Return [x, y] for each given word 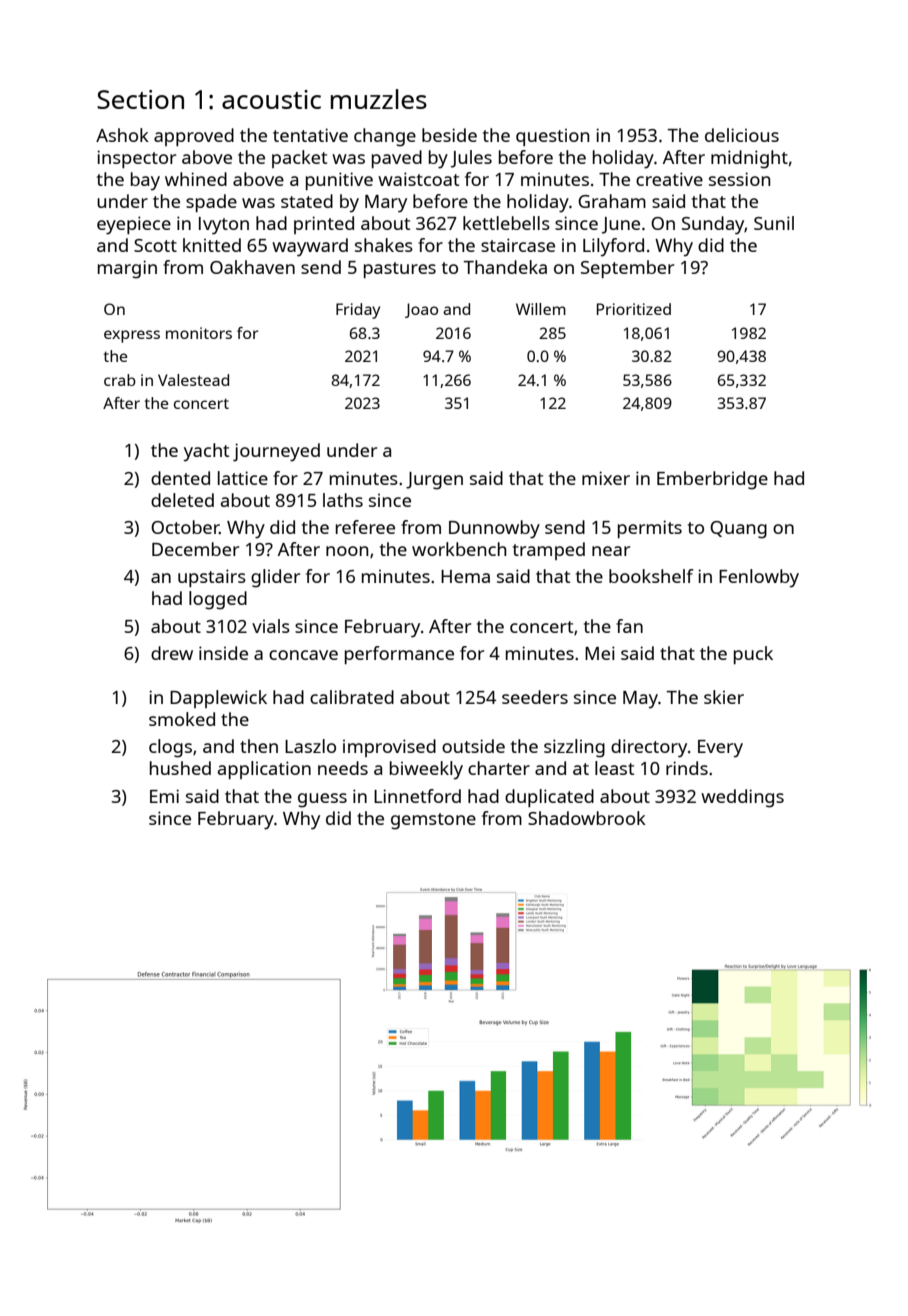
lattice [243, 478]
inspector [136, 159]
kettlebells [506, 223]
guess [322, 800]
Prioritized [634, 309]
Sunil [774, 223]
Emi [164, 796]
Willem [541, 309]
